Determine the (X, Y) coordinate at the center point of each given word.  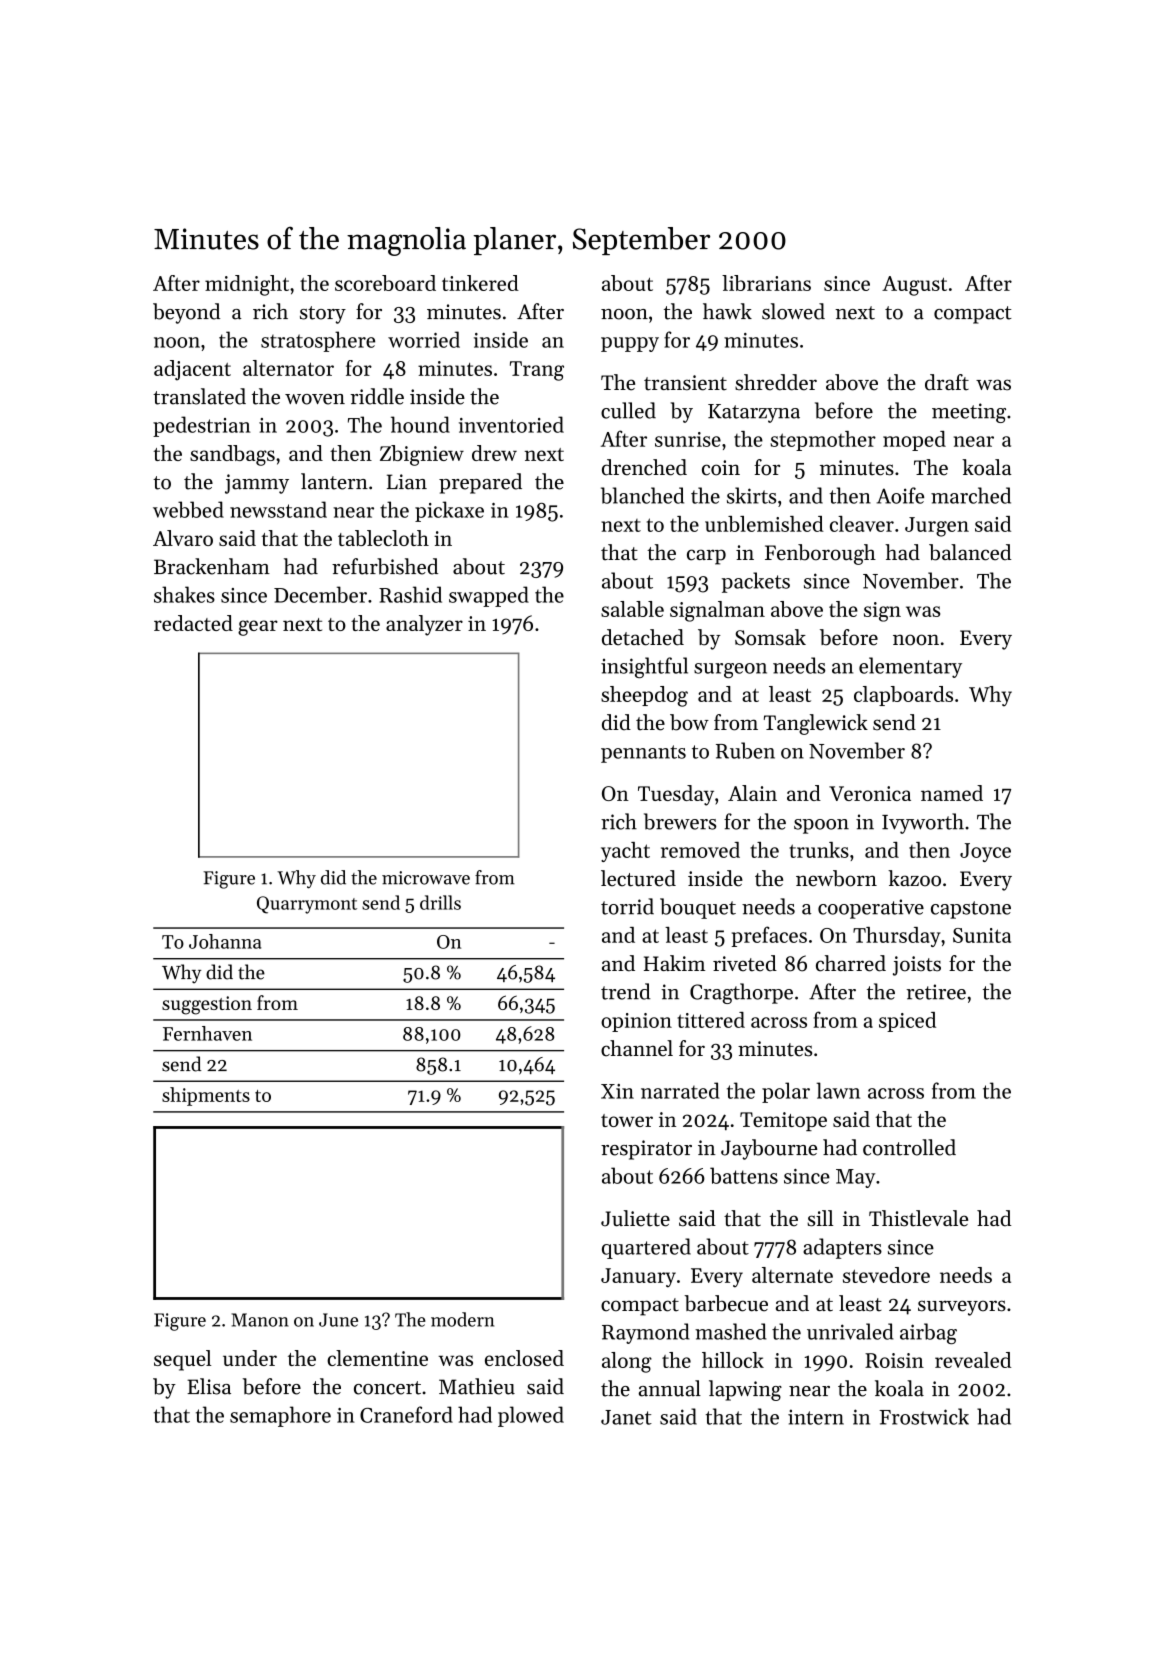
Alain (752, 793)
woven (315, 399)
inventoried (511, 424)
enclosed (524, 1358)
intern (816, 1417)
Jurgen (937, 527)
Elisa (209, 1386)
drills (440, 902)
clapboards (903, 696)
